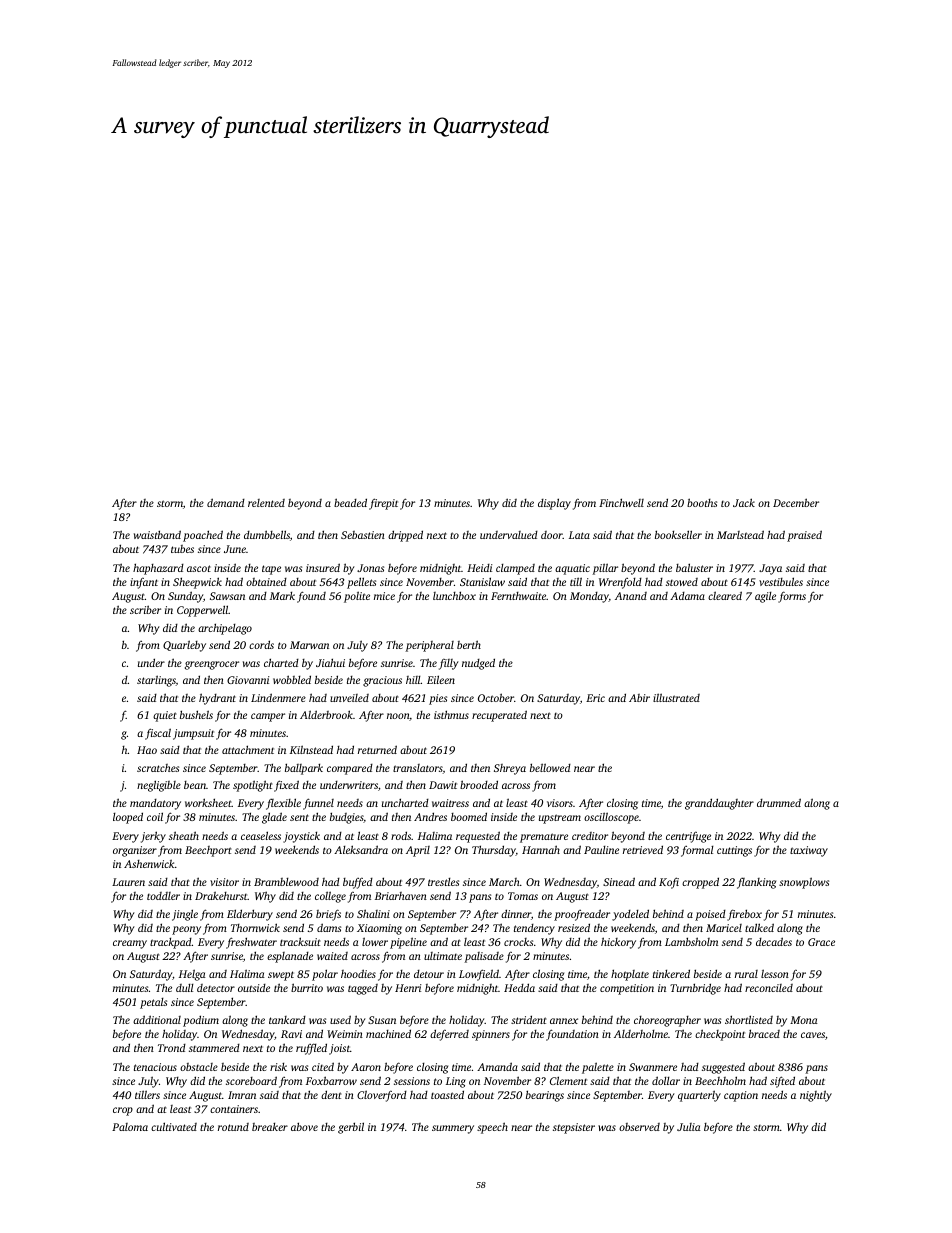  Describe the element at coordinates (235, 549) in the page. I see `June` at that location.
